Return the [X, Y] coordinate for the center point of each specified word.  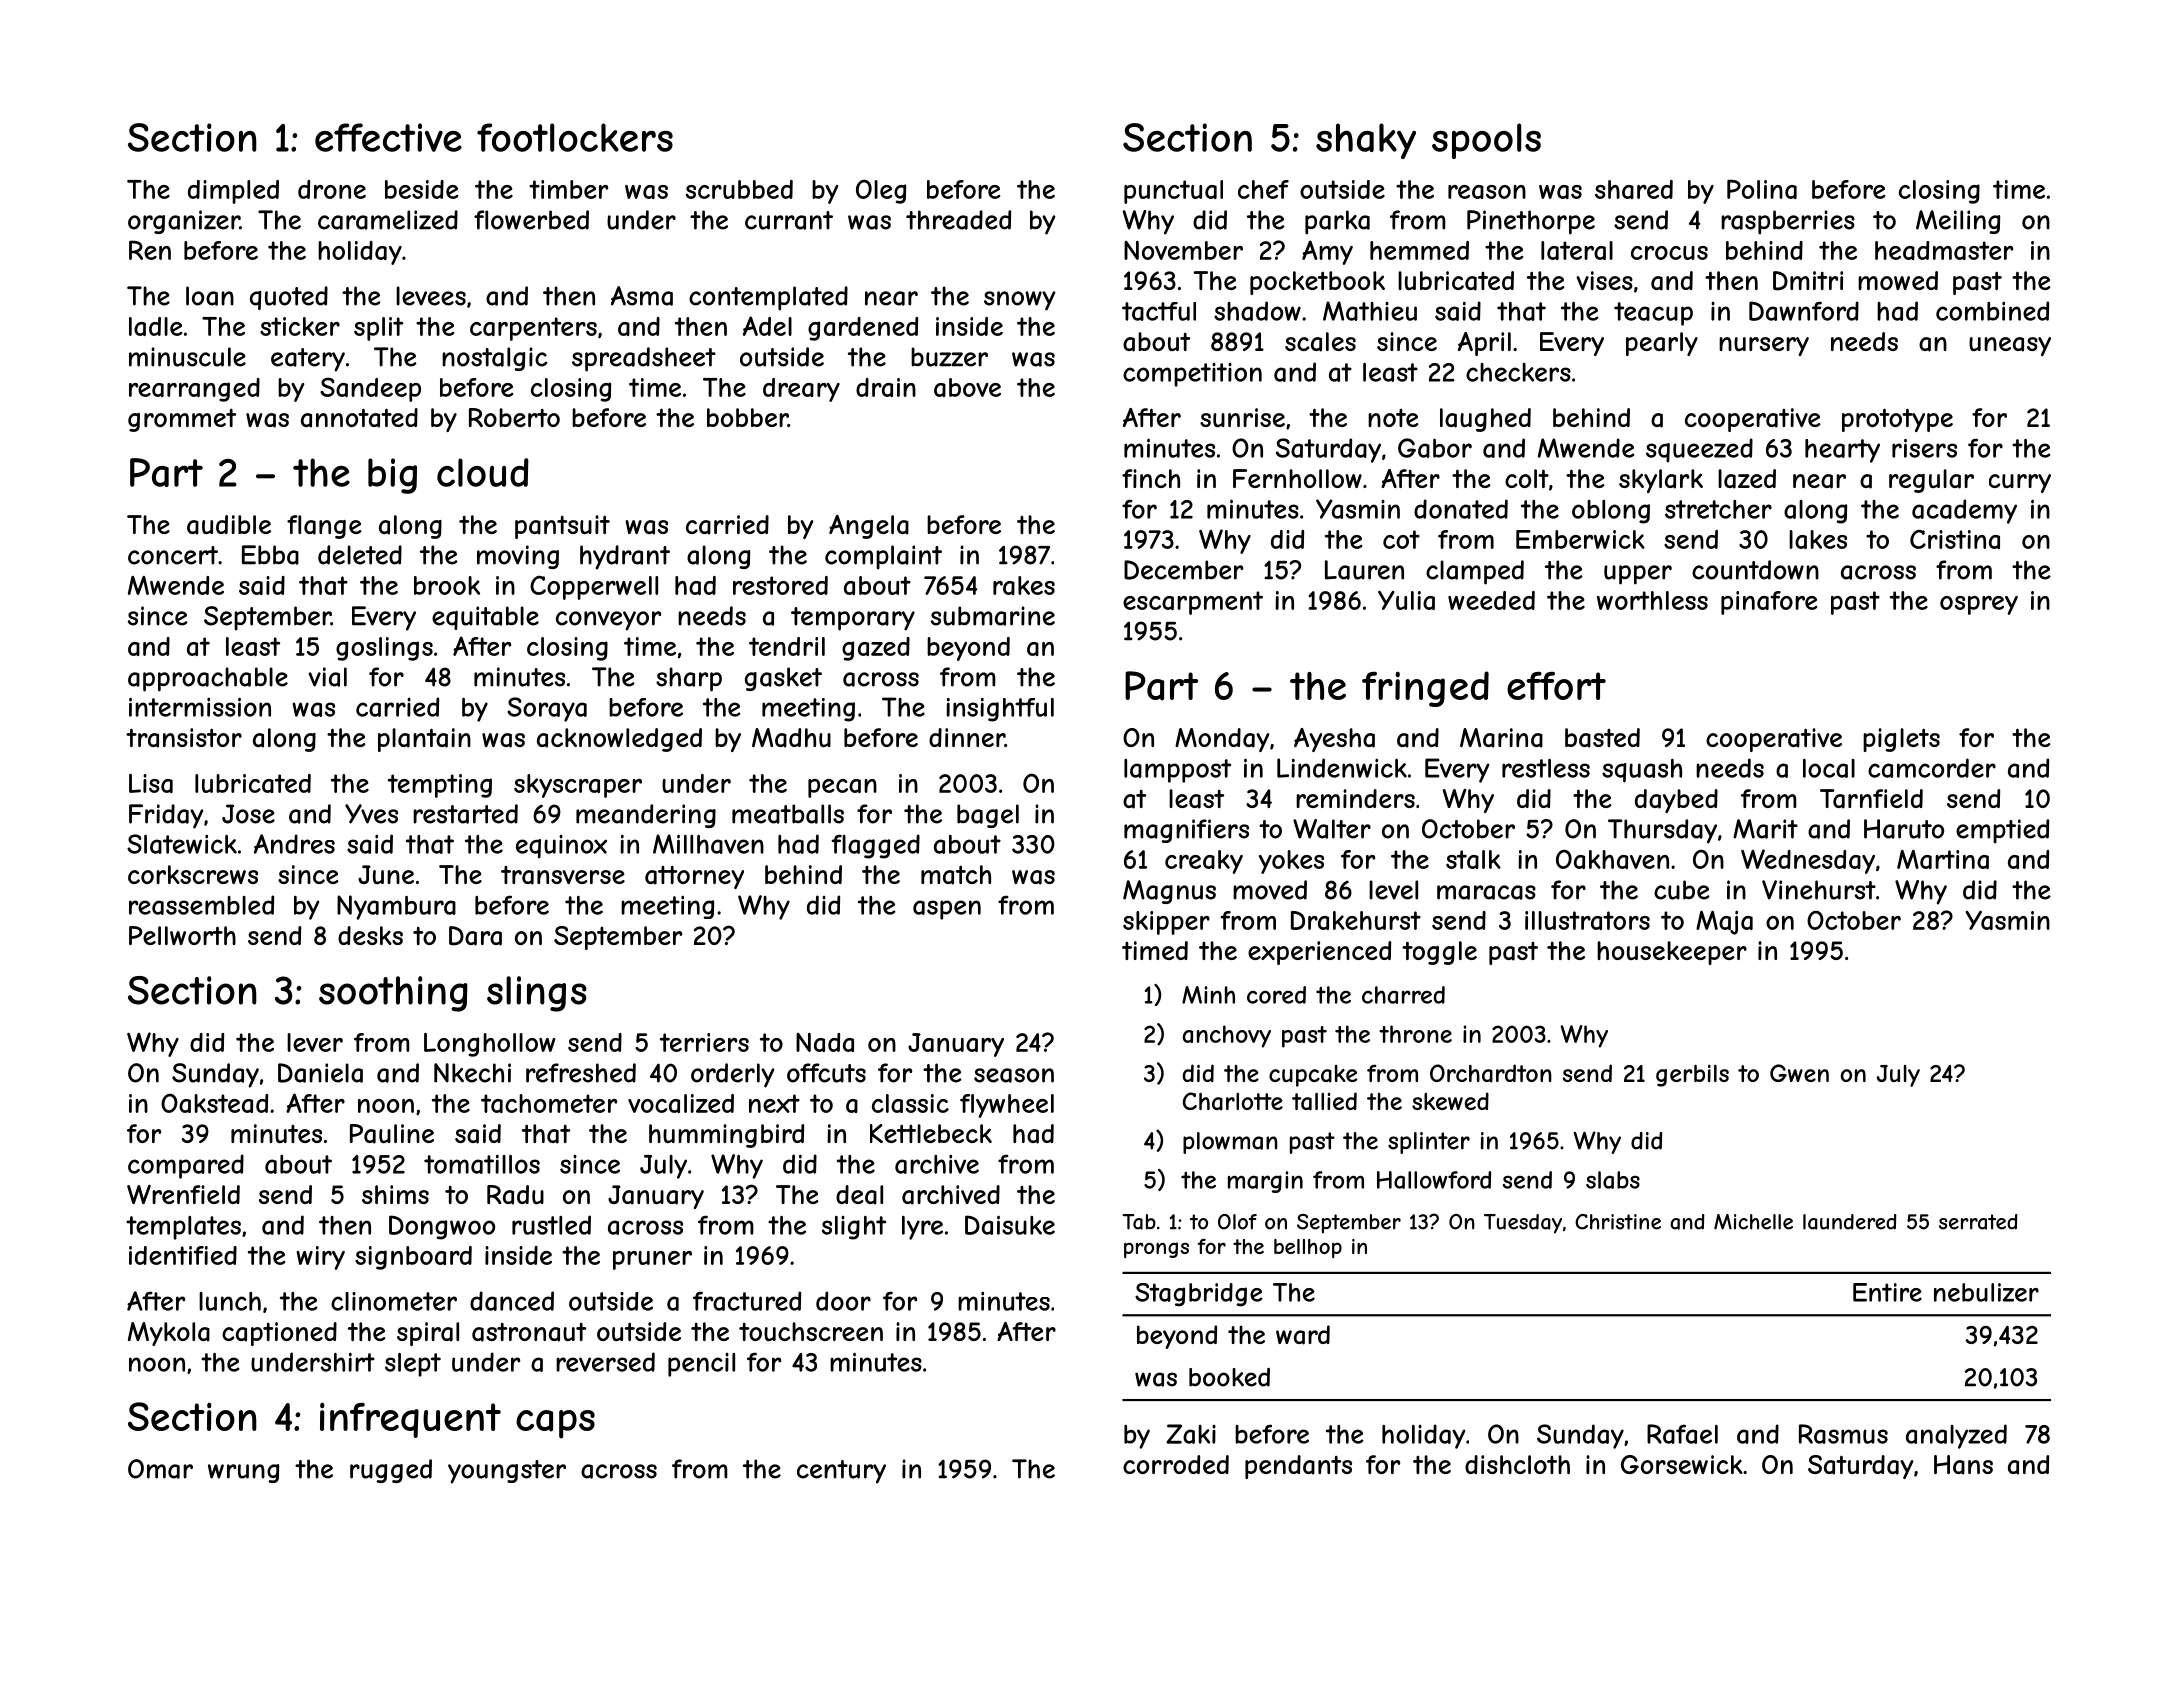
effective [388, 137]
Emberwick [1580, 539]
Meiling [1958, 222]
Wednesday [1808, 861]
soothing [393, 994]
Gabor [1435, 448]
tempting [440, 786]
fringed [1425, 689]
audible [229, 525]
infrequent [410, 1420]
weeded [1491, 600]
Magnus [1169, 892]
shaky [1366, 141]
